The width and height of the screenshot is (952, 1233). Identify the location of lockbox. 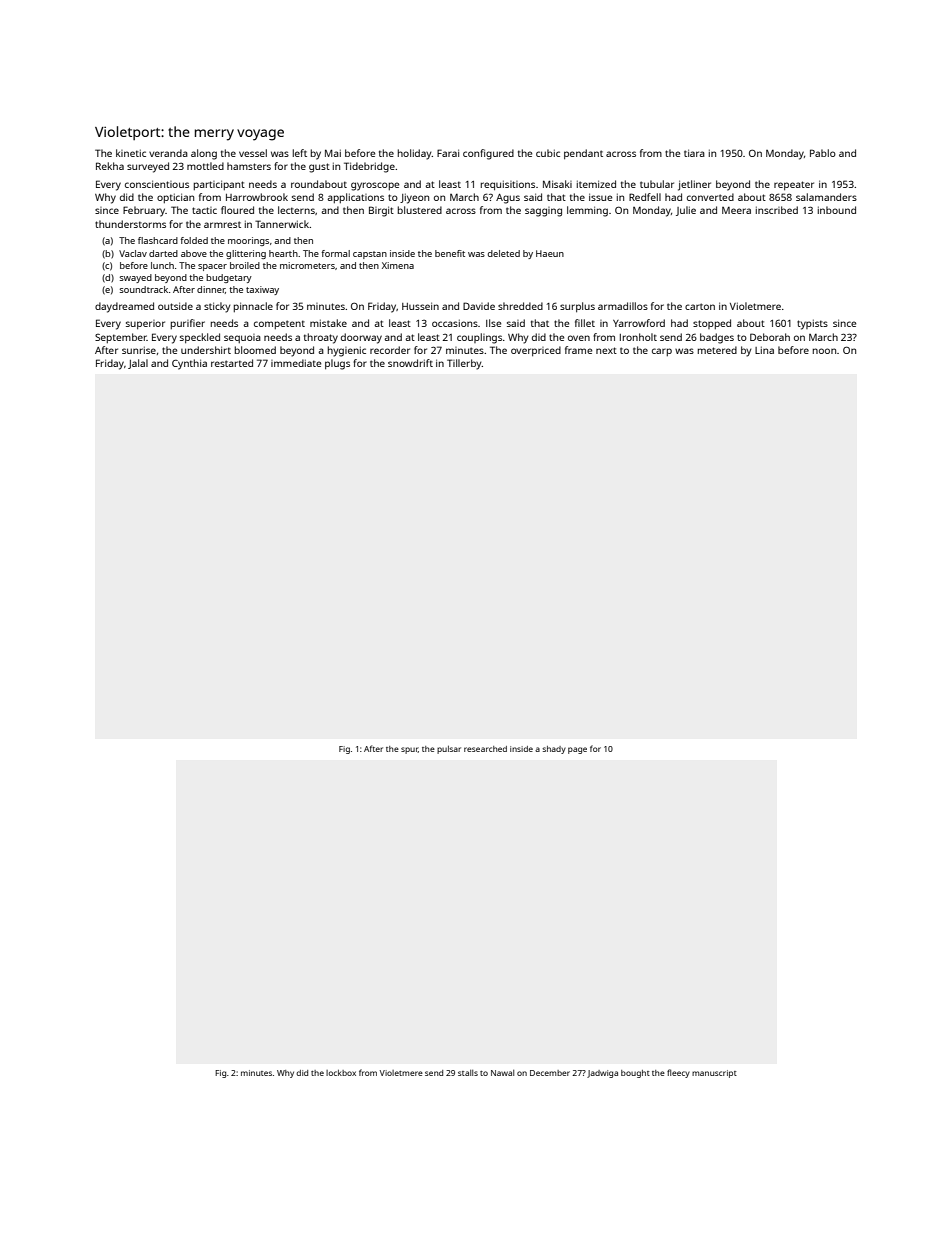
(341, 1073).
